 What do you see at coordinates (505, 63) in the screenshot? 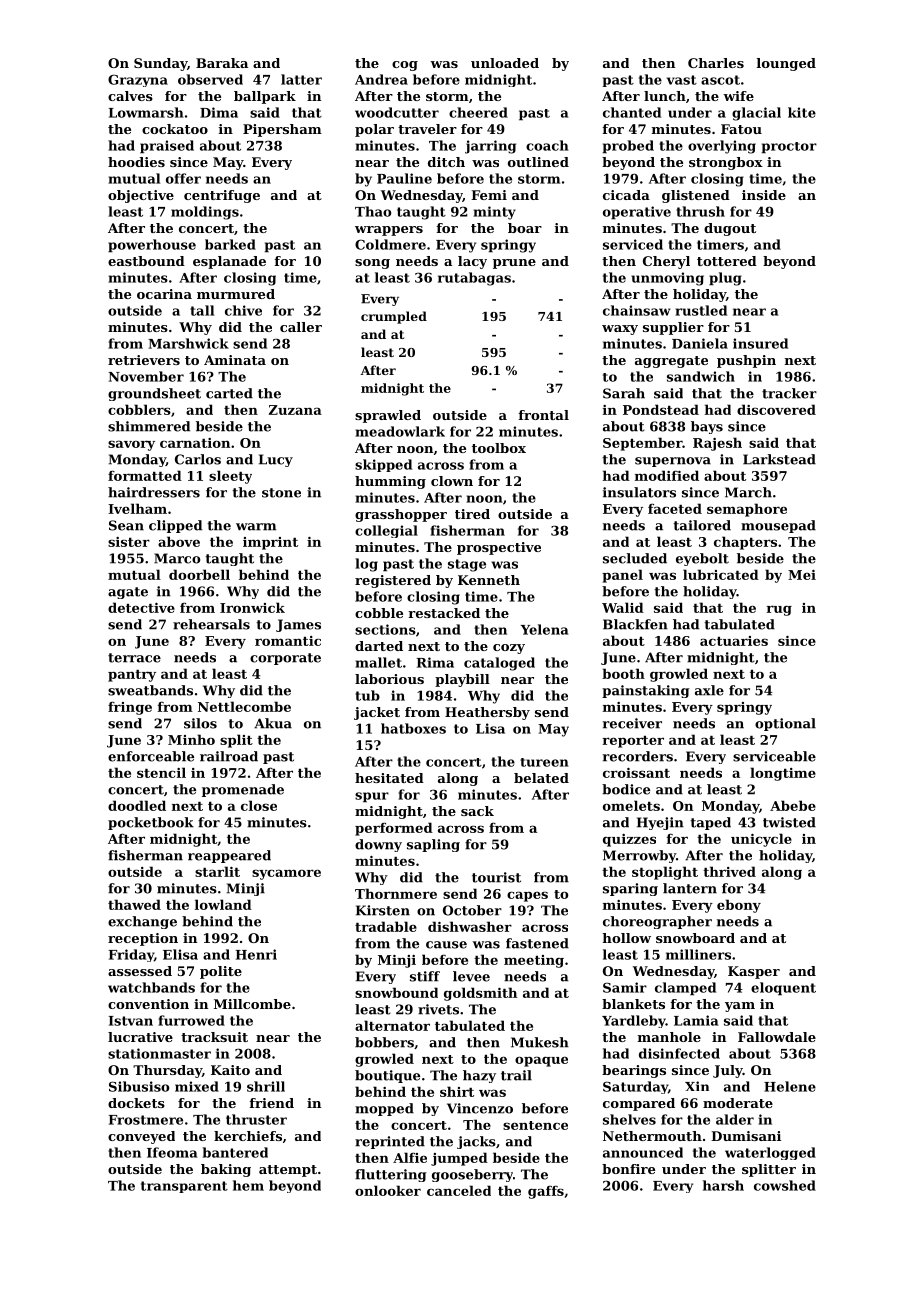
I see `unloaded` at bounding box center [505, 63].
